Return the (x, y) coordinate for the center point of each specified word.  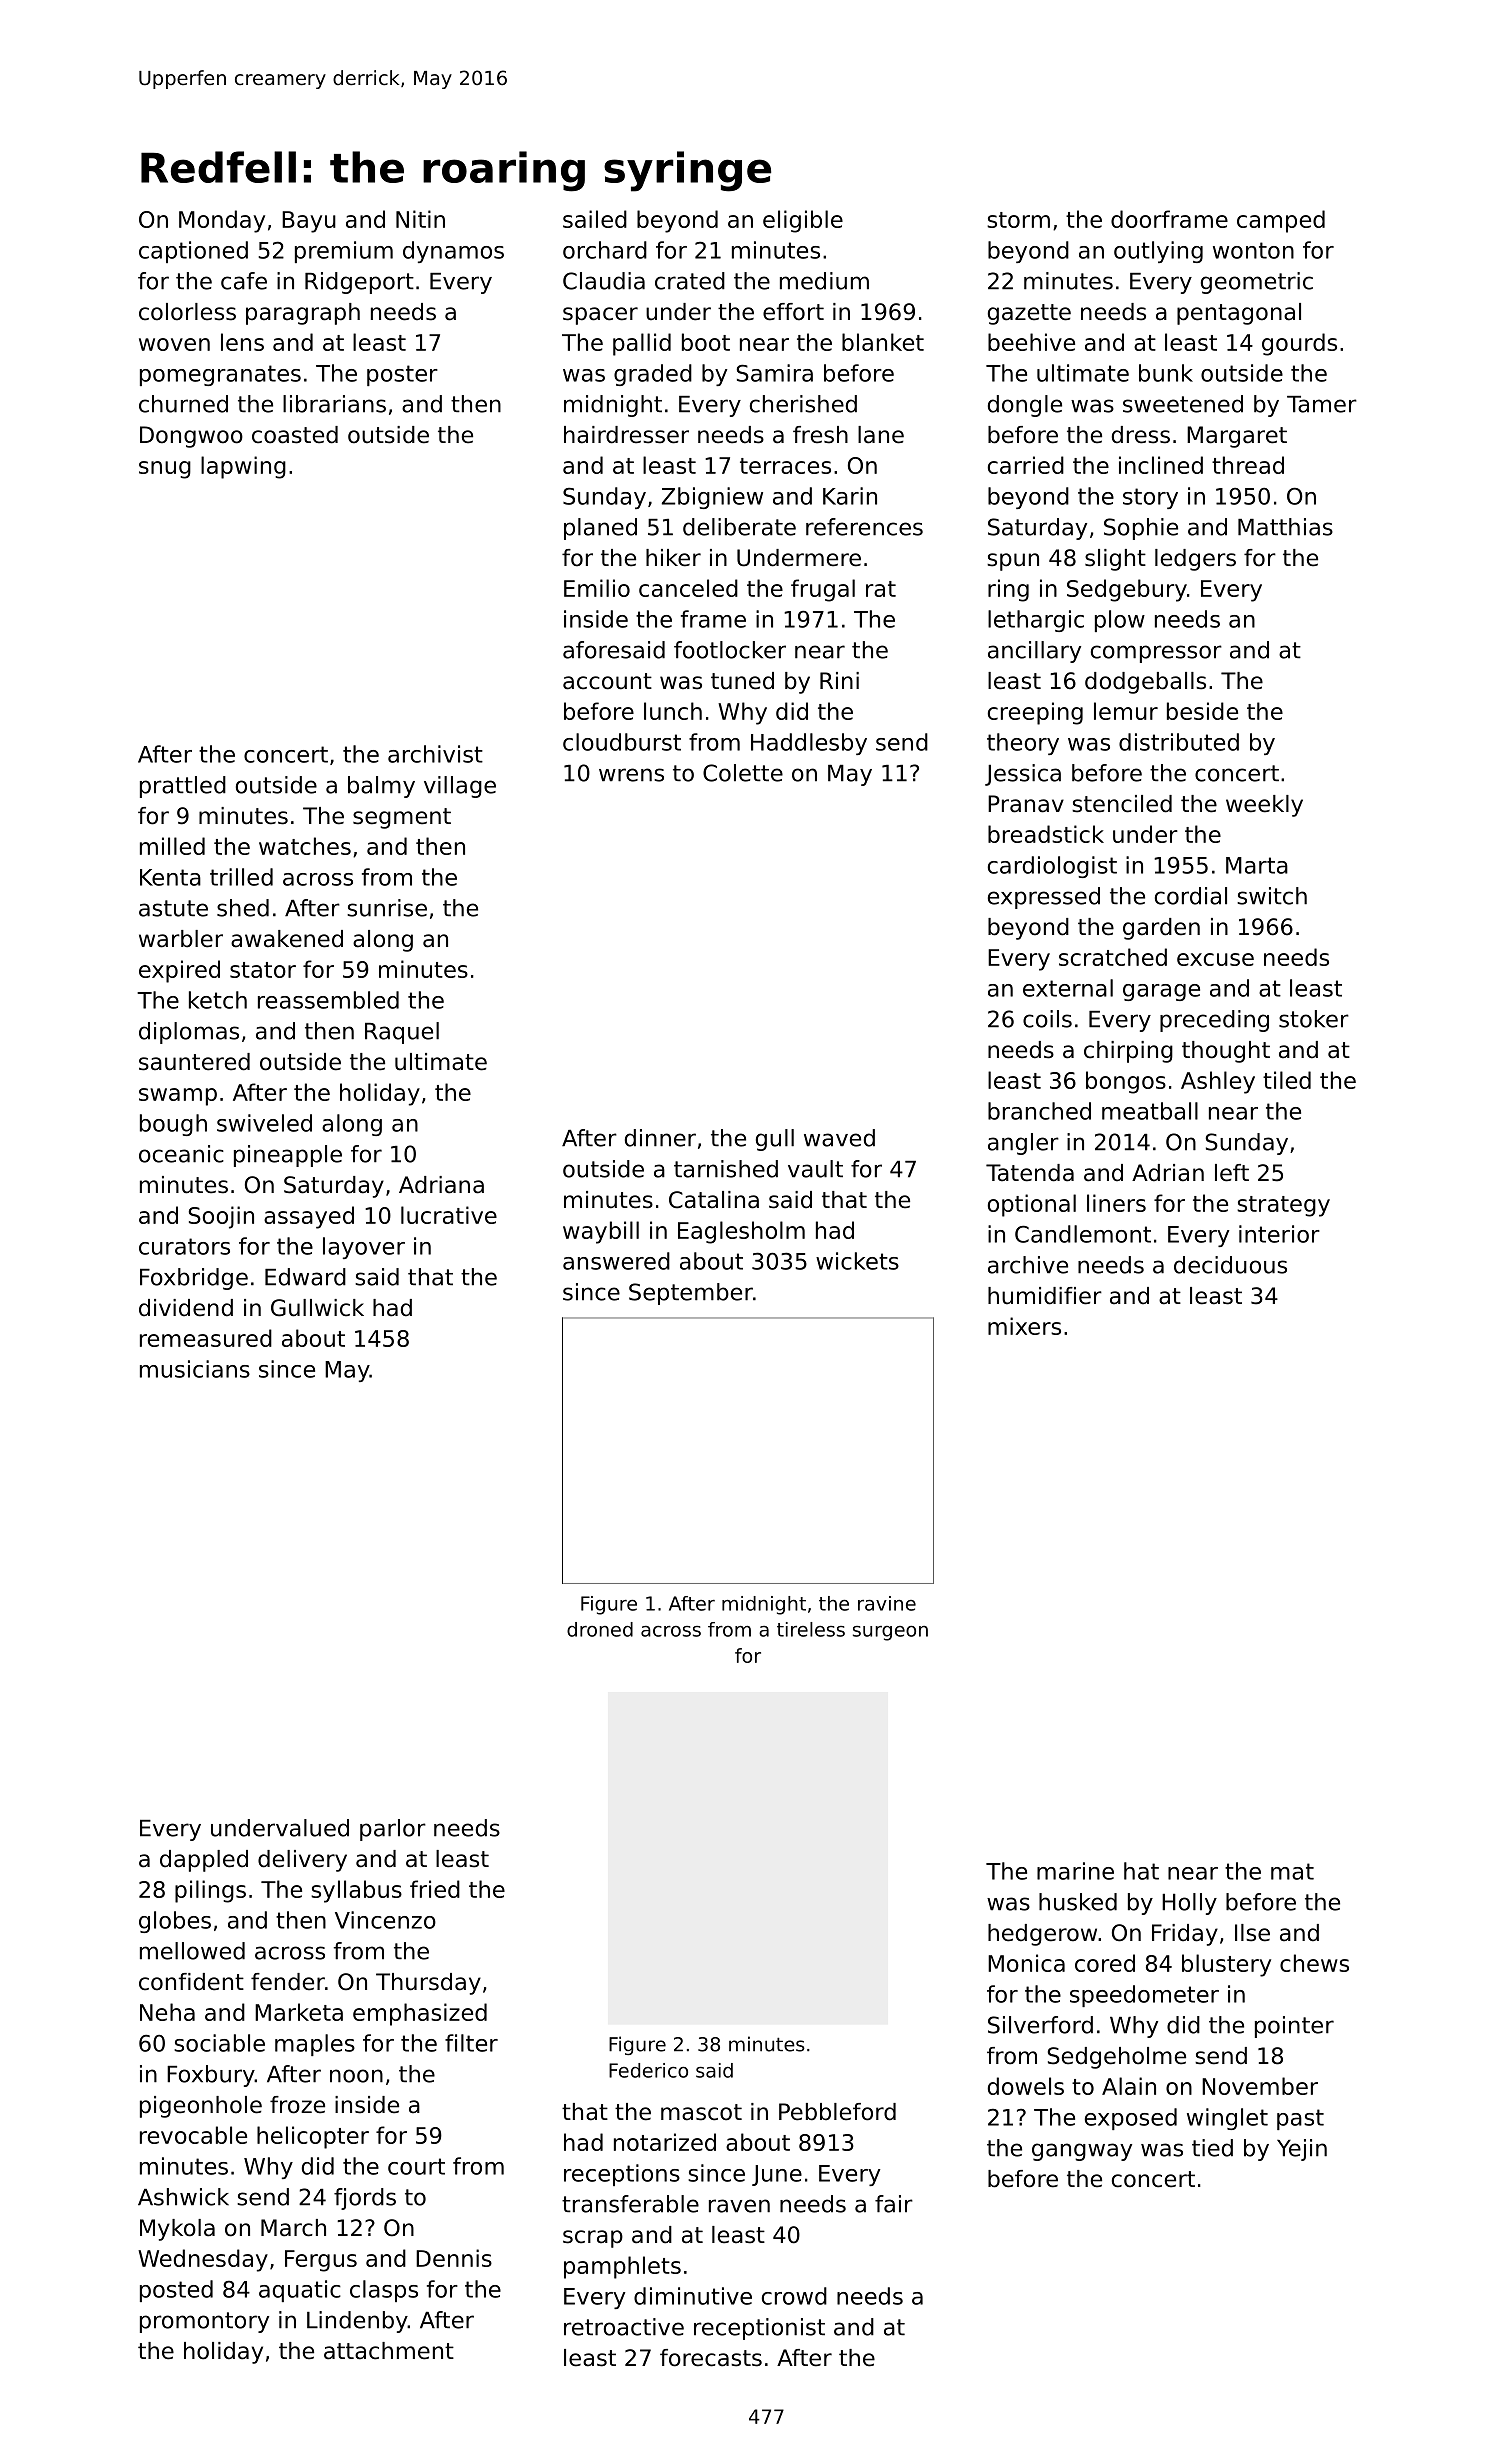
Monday (222, 221)
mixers (1024, 1326)
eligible (803, 221)
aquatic (300, 2291)
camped (1281, 221)
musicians (195, 1369)
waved (839, 1138)
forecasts (711, 2358)
